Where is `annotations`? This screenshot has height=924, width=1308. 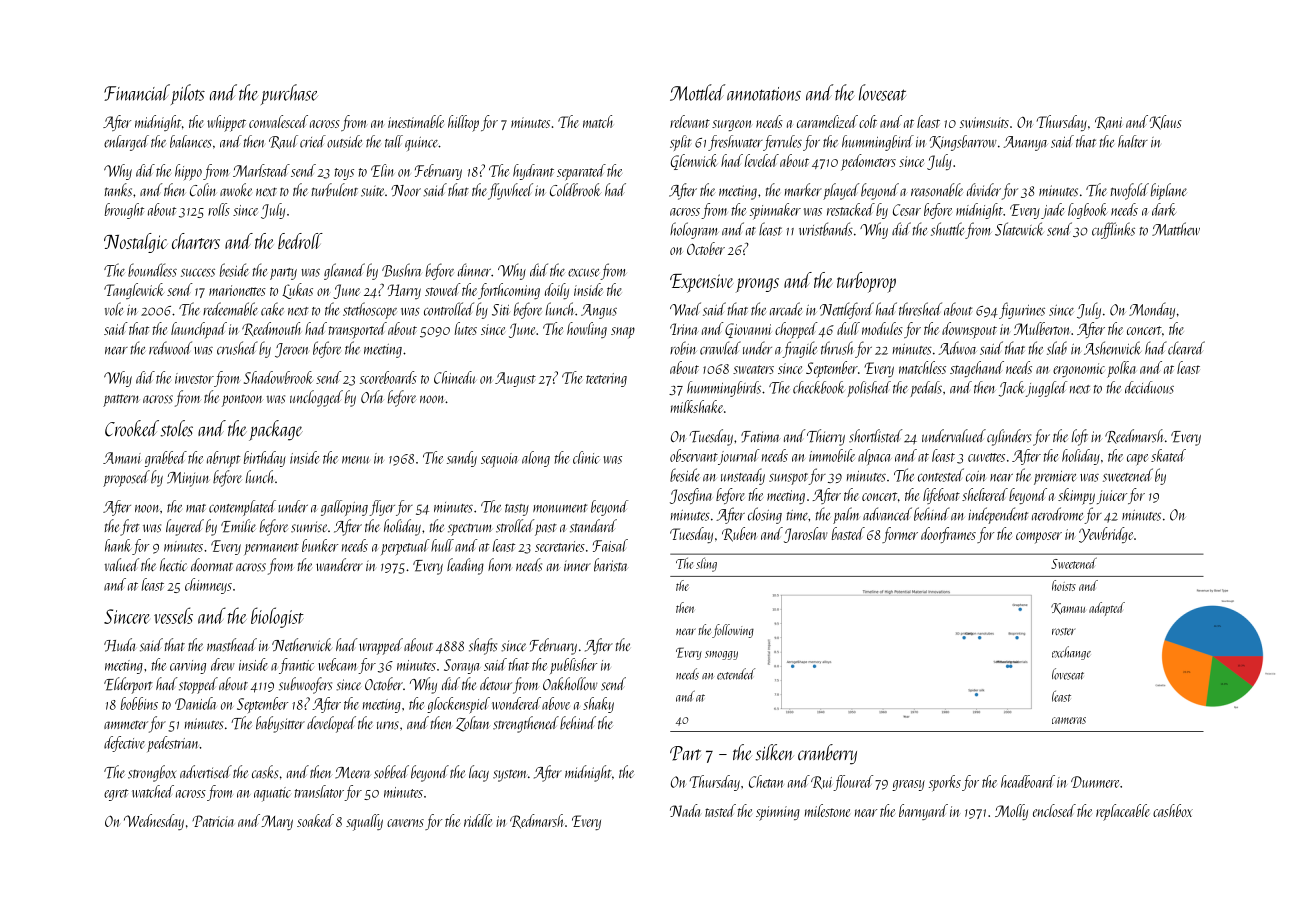 annotations is located at coordinates (764, 94).
